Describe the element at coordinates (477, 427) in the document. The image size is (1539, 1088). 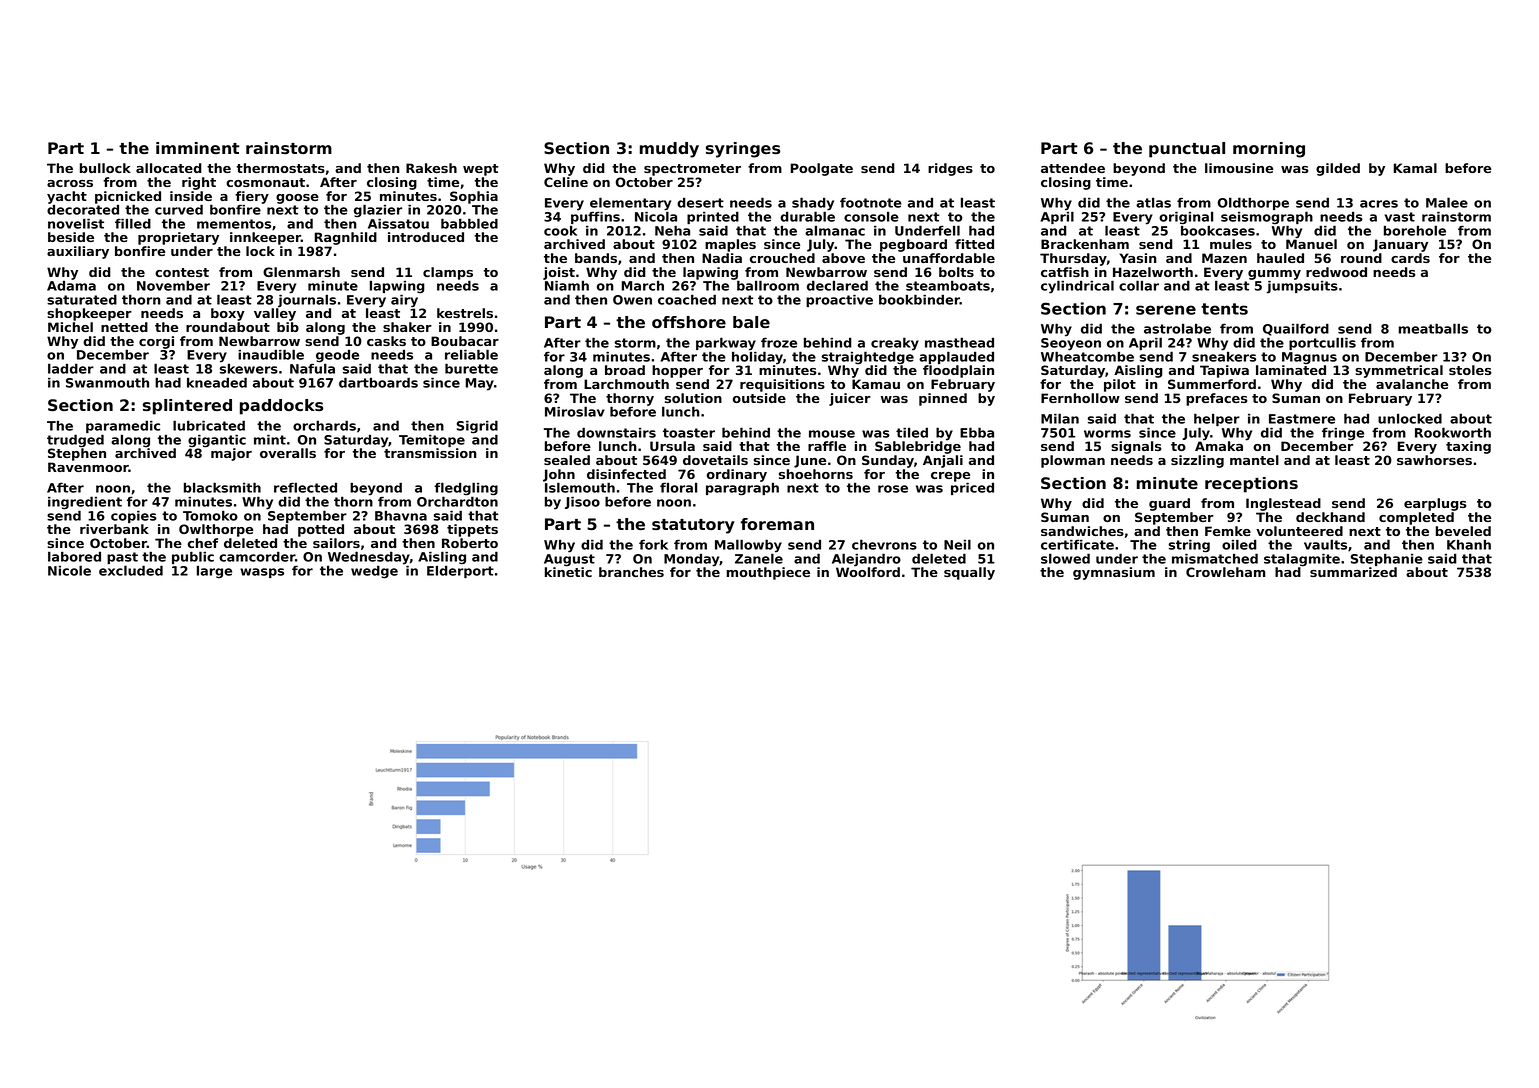
I see `Sigrid` at that location.
